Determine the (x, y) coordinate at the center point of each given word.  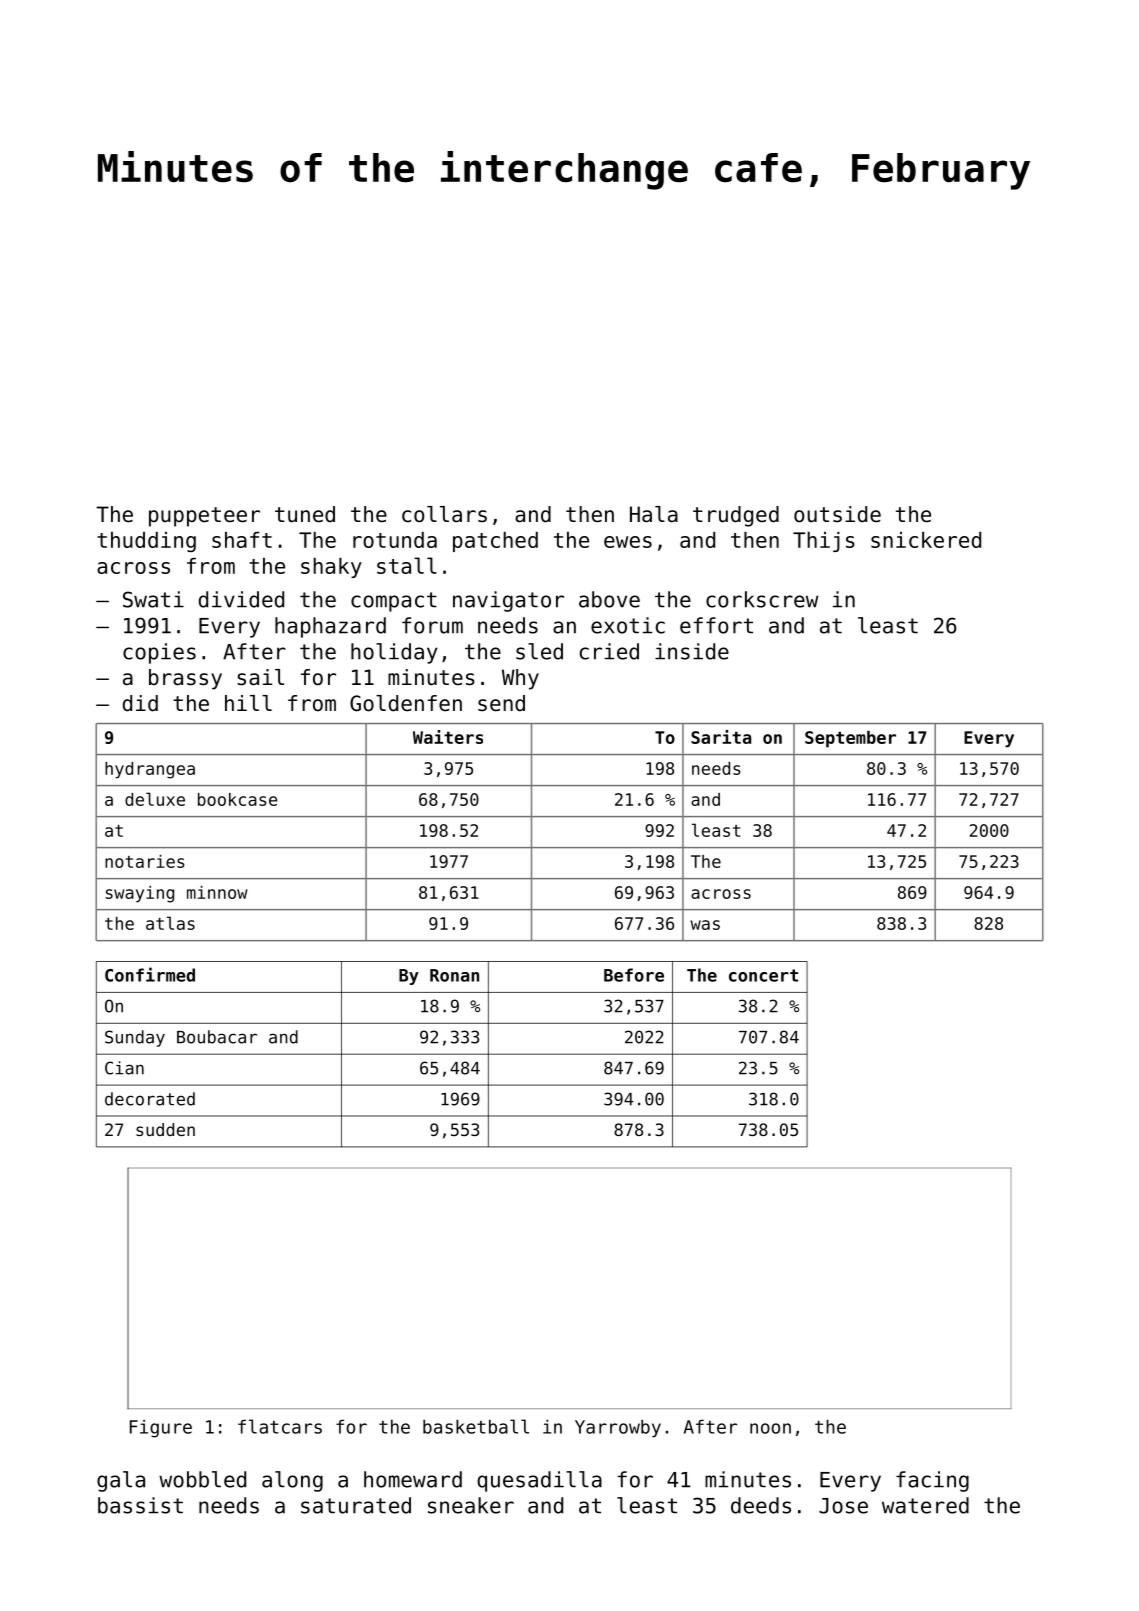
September (850, 739)
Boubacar (217, 1037)
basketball (476, 1426)
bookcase (237, 799)
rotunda (395, 540)
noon (770, 1428)
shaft (242, 540)
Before (634, 975)
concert (763, 975)
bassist (140, 1505)
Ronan (454, 975)
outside (837, 514)
